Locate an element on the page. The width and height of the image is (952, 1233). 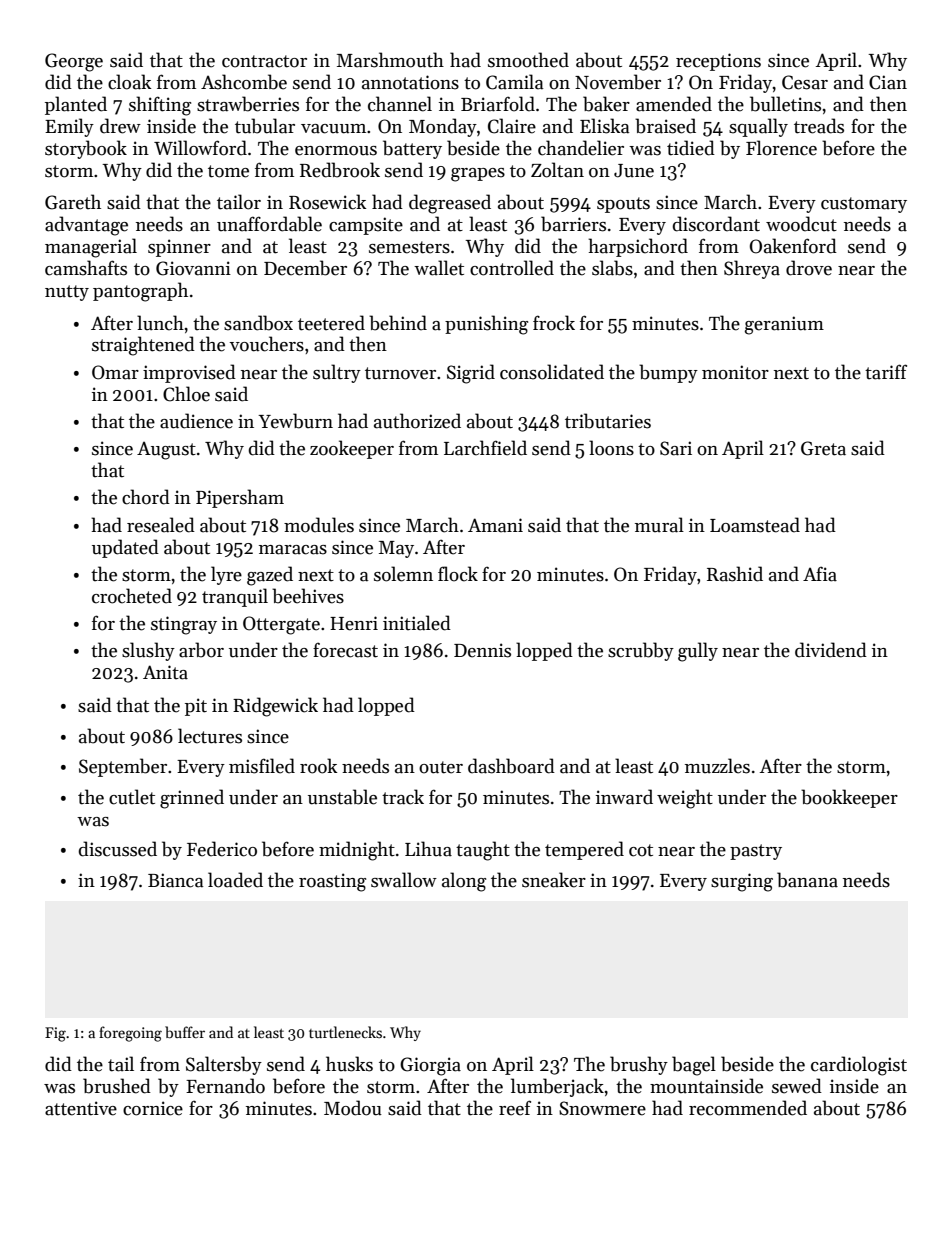
Larchfield is located at coordinates (485, 448).
